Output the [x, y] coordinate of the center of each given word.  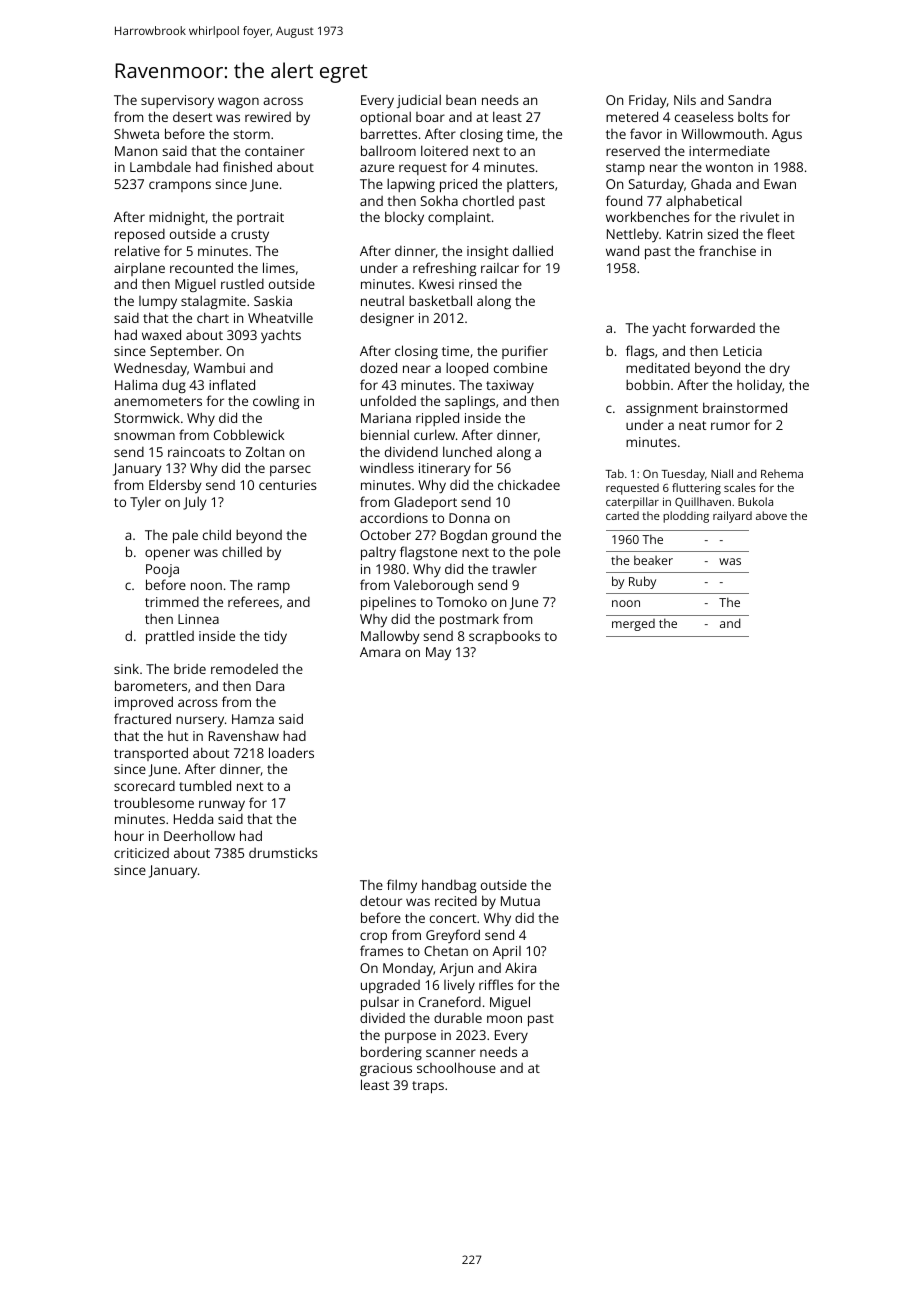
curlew [434, 434]
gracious [386, 1069]
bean [461, 100]
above [771, 515]
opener [167, 555]
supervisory [177, 102]
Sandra [749, 99]
